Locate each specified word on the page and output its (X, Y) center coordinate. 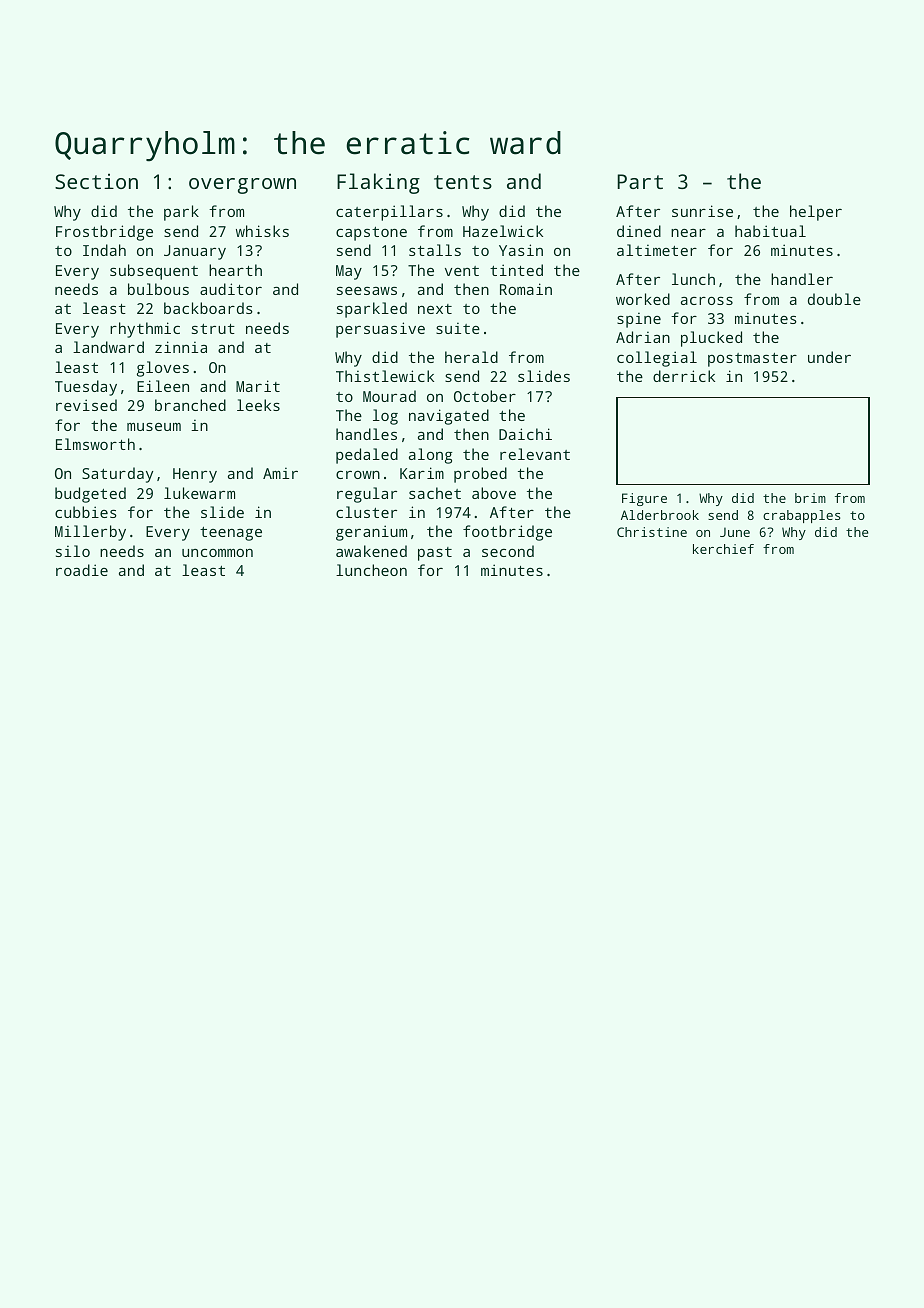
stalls (435, 250)
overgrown (242, 186)
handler (802, 279)
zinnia (181, 347)
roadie (82, 570)
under (829, 357)
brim (810, 498)
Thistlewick (385, 376)
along (430, 456)
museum (154, 427)
